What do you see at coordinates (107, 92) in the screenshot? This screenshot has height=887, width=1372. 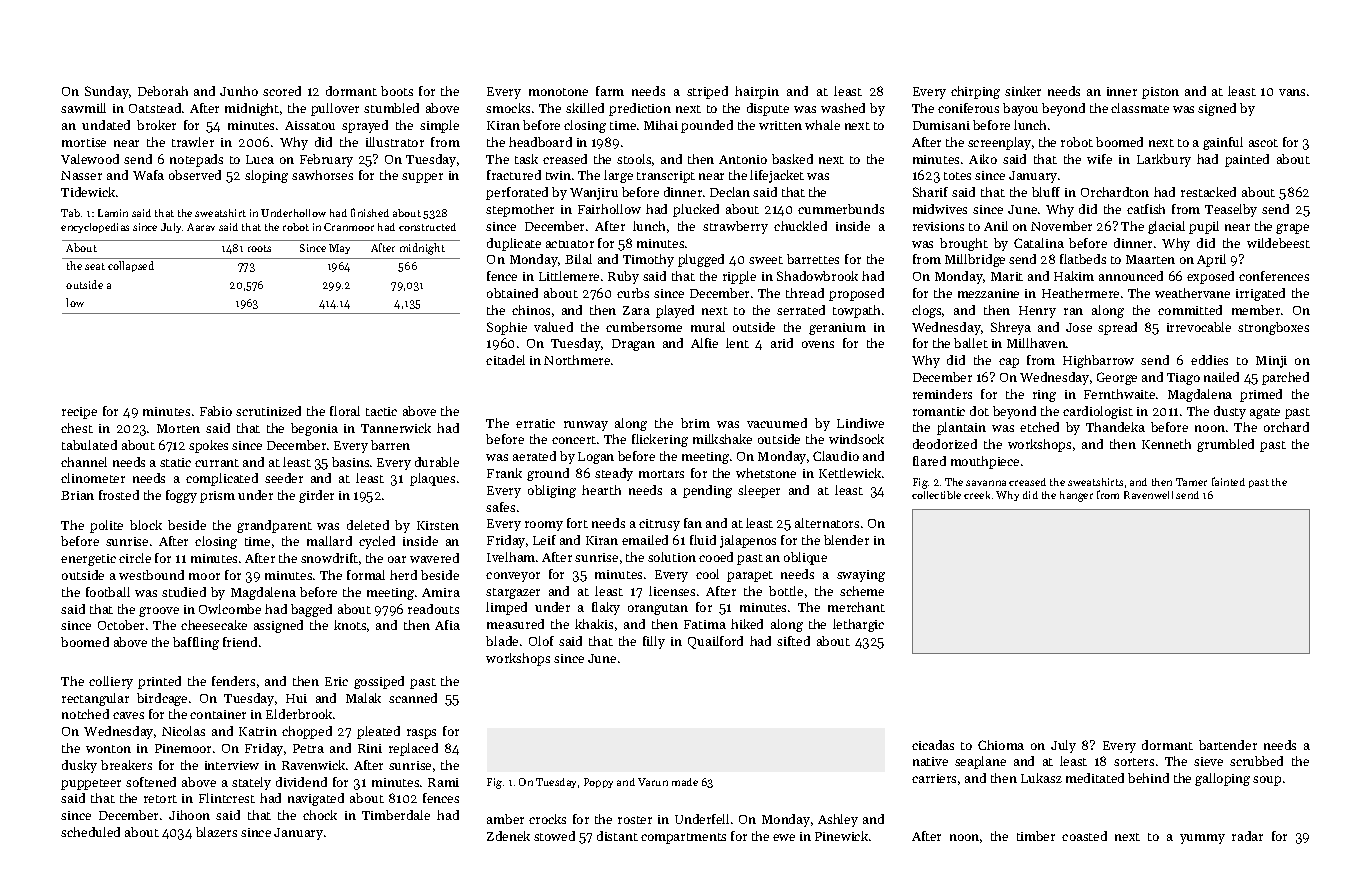 I see `Sunday` at bounding box center [107, 92].
